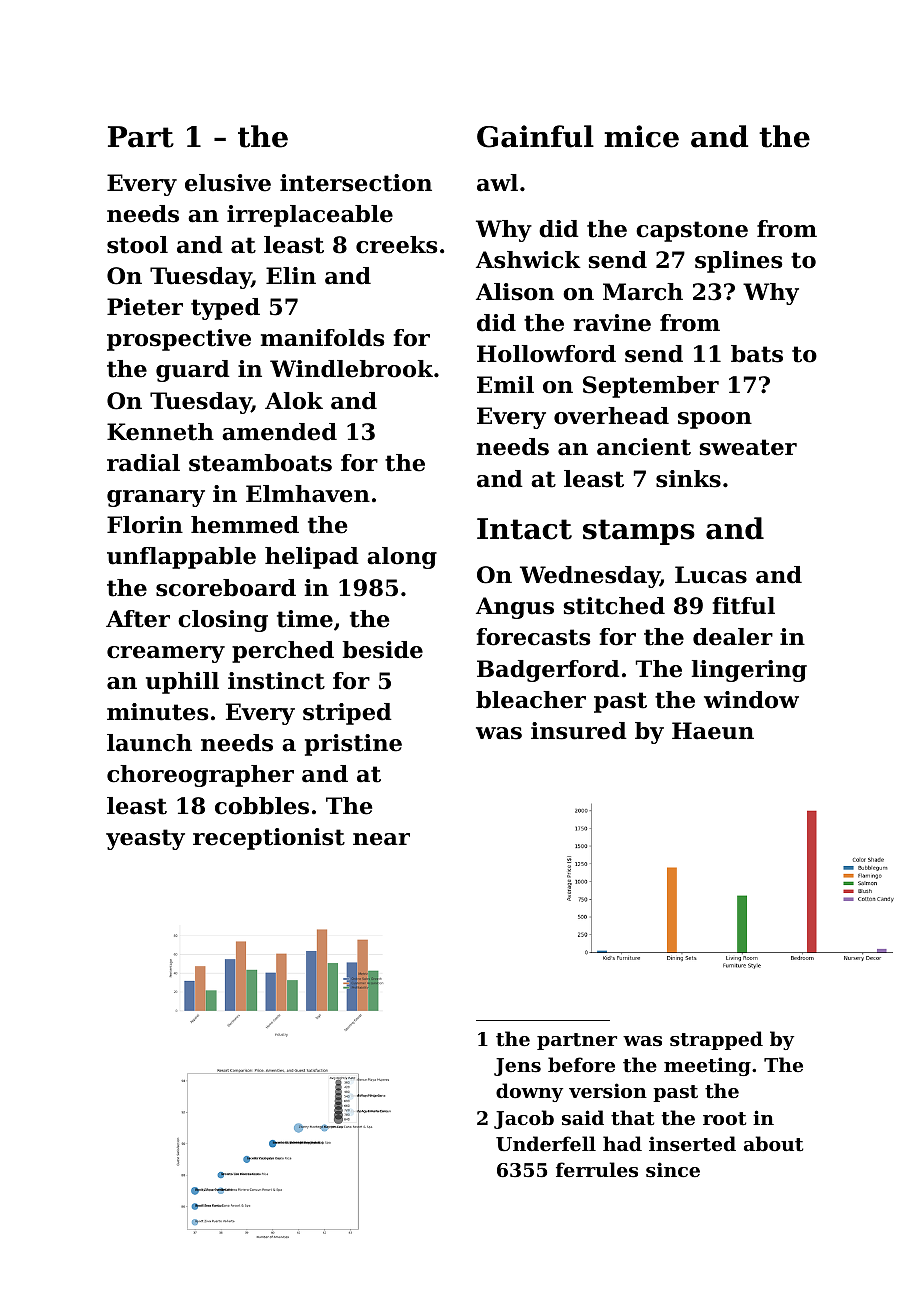  What do you see at coordinates (524, 1119) in the screenshot?
I see `Jacob` at bounding box center [524, 1119].
